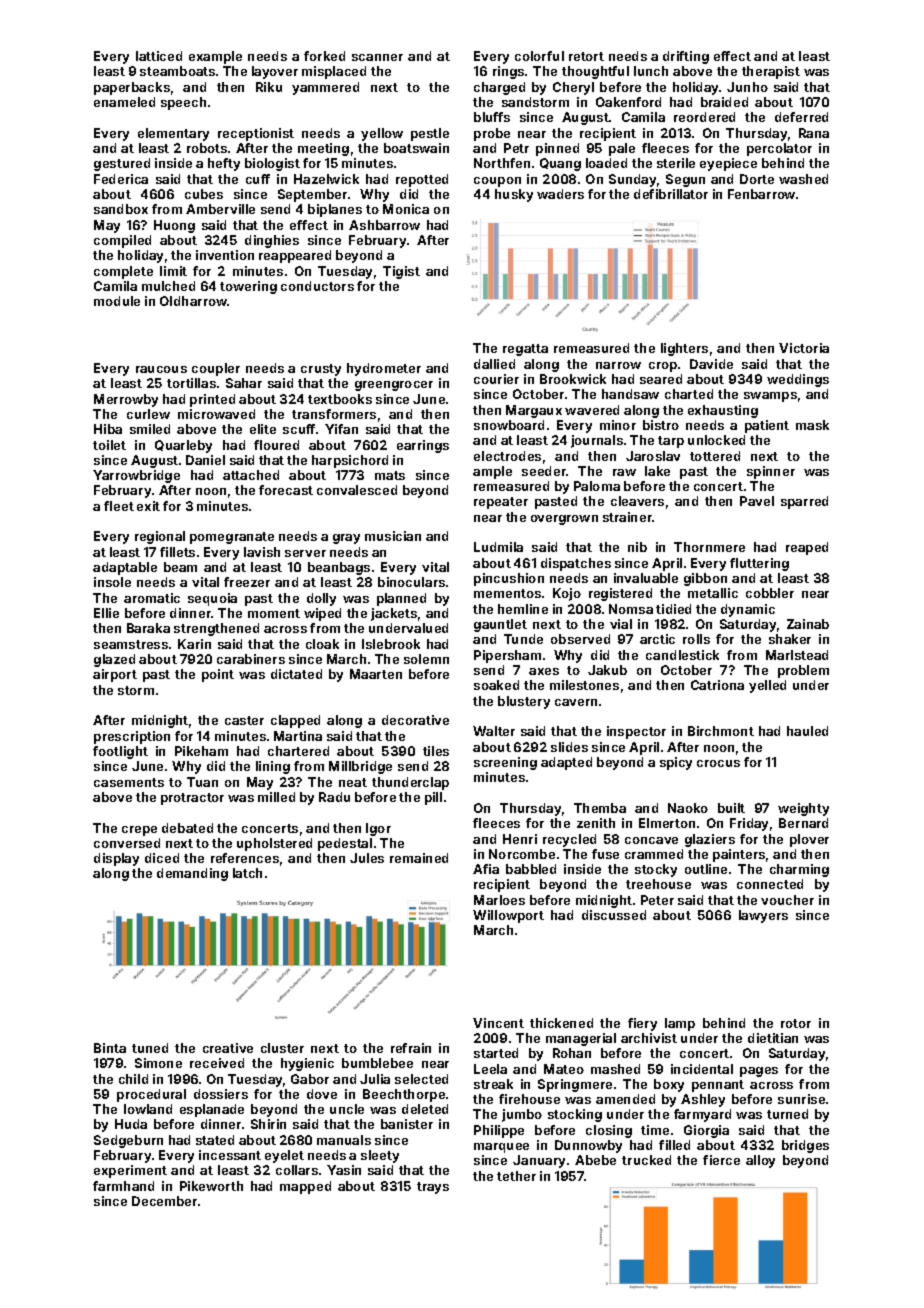 This screenshot has width=924, height=1308. I want to click on Jules, so click(367, 858).
